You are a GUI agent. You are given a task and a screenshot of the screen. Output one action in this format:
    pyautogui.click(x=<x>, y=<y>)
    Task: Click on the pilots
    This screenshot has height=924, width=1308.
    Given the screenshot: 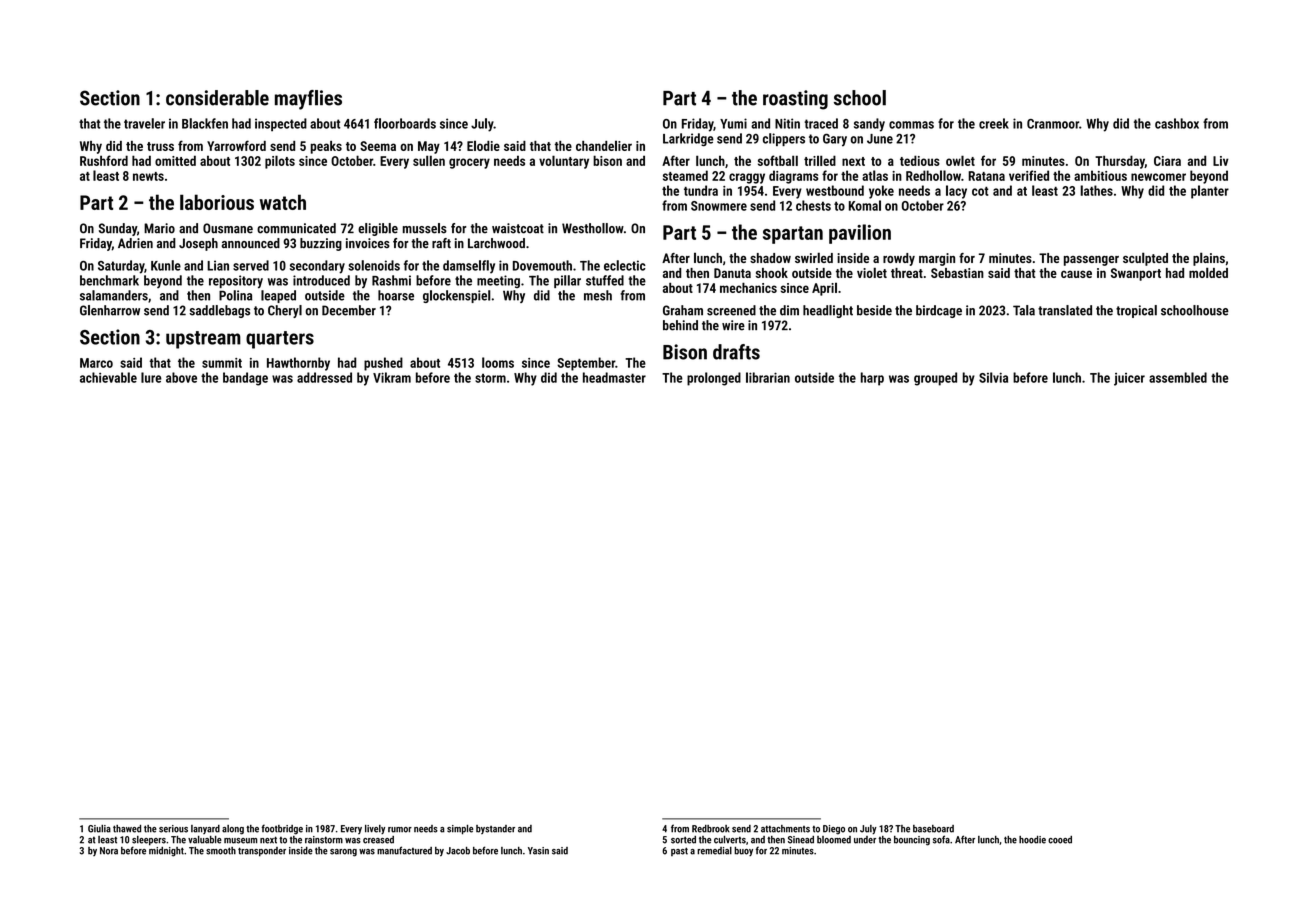 What is the action you would take?
    pyautogui.click(x=280, y=162)
